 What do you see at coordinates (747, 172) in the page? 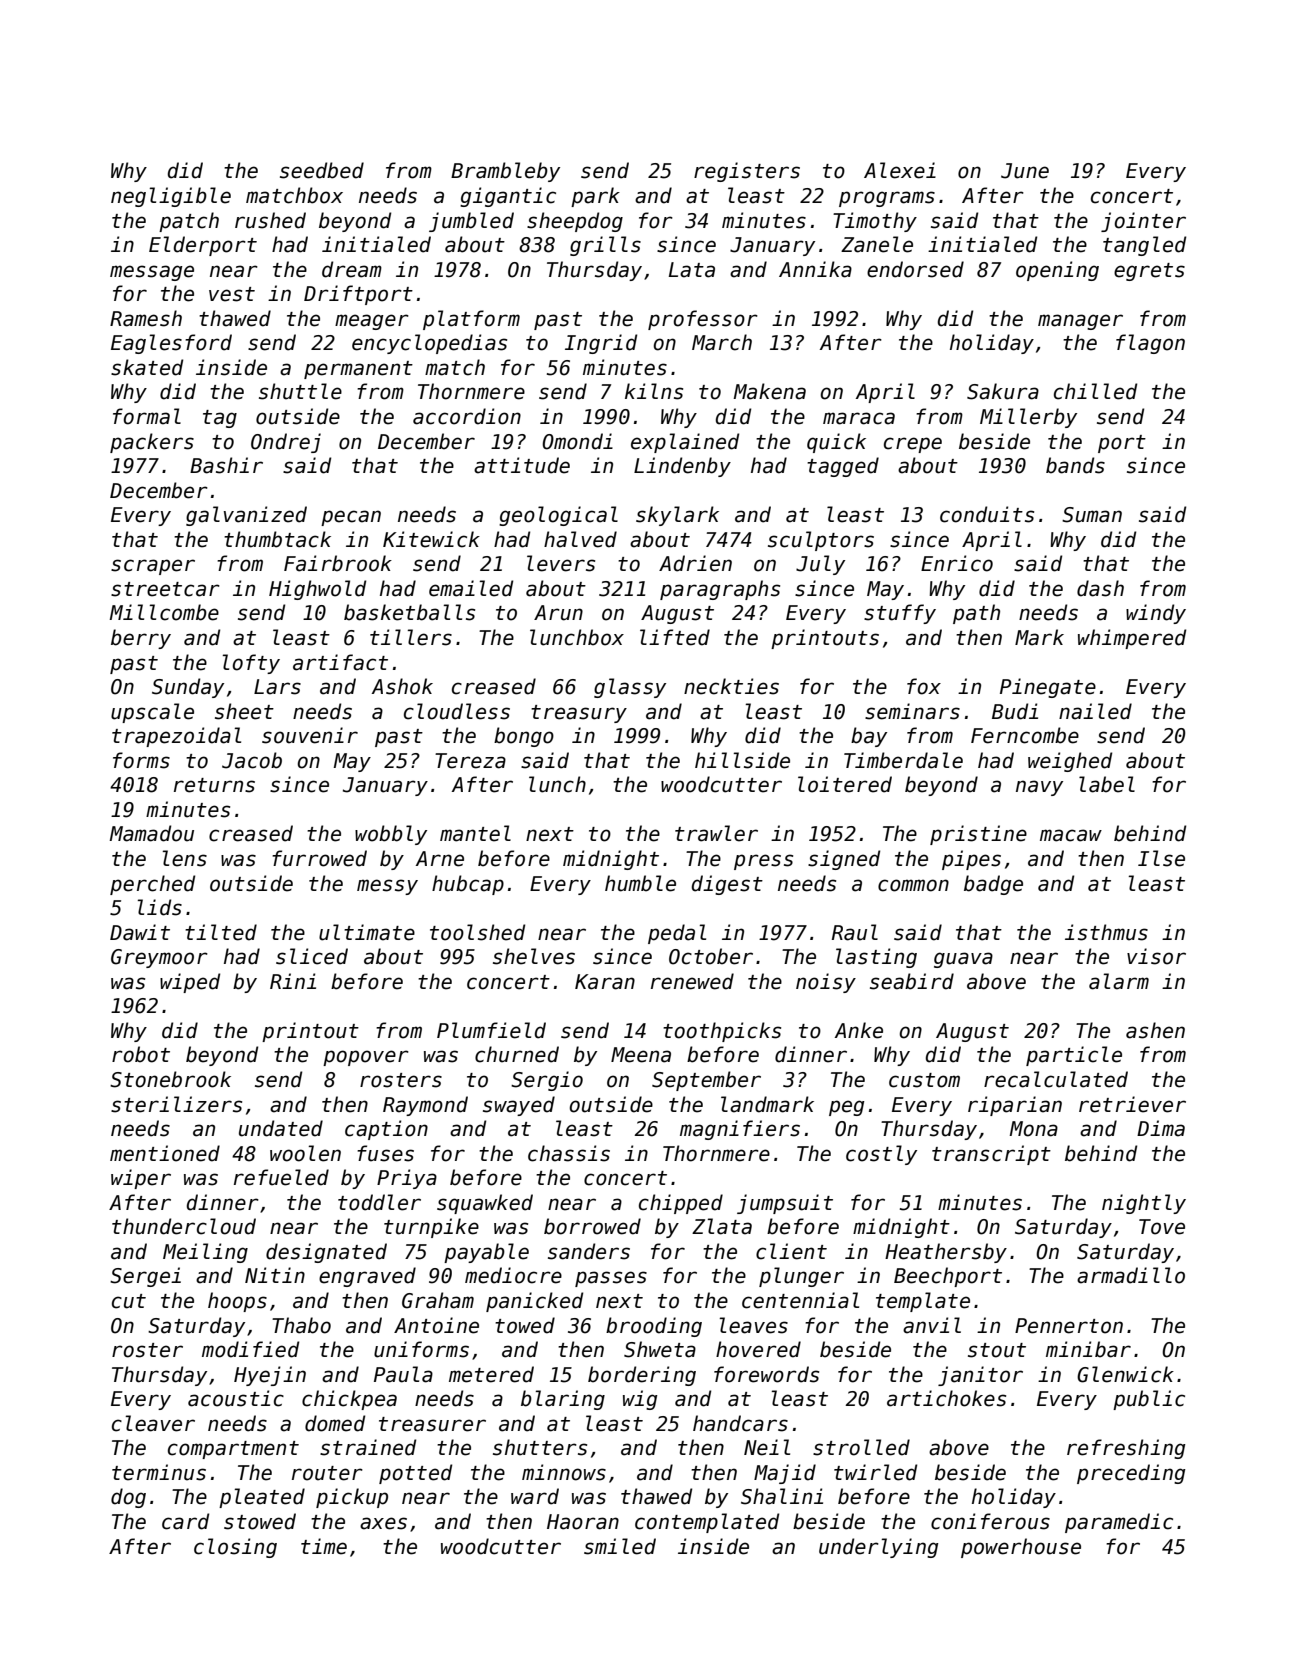
I see `registers` at bounding box center [747, 172].
